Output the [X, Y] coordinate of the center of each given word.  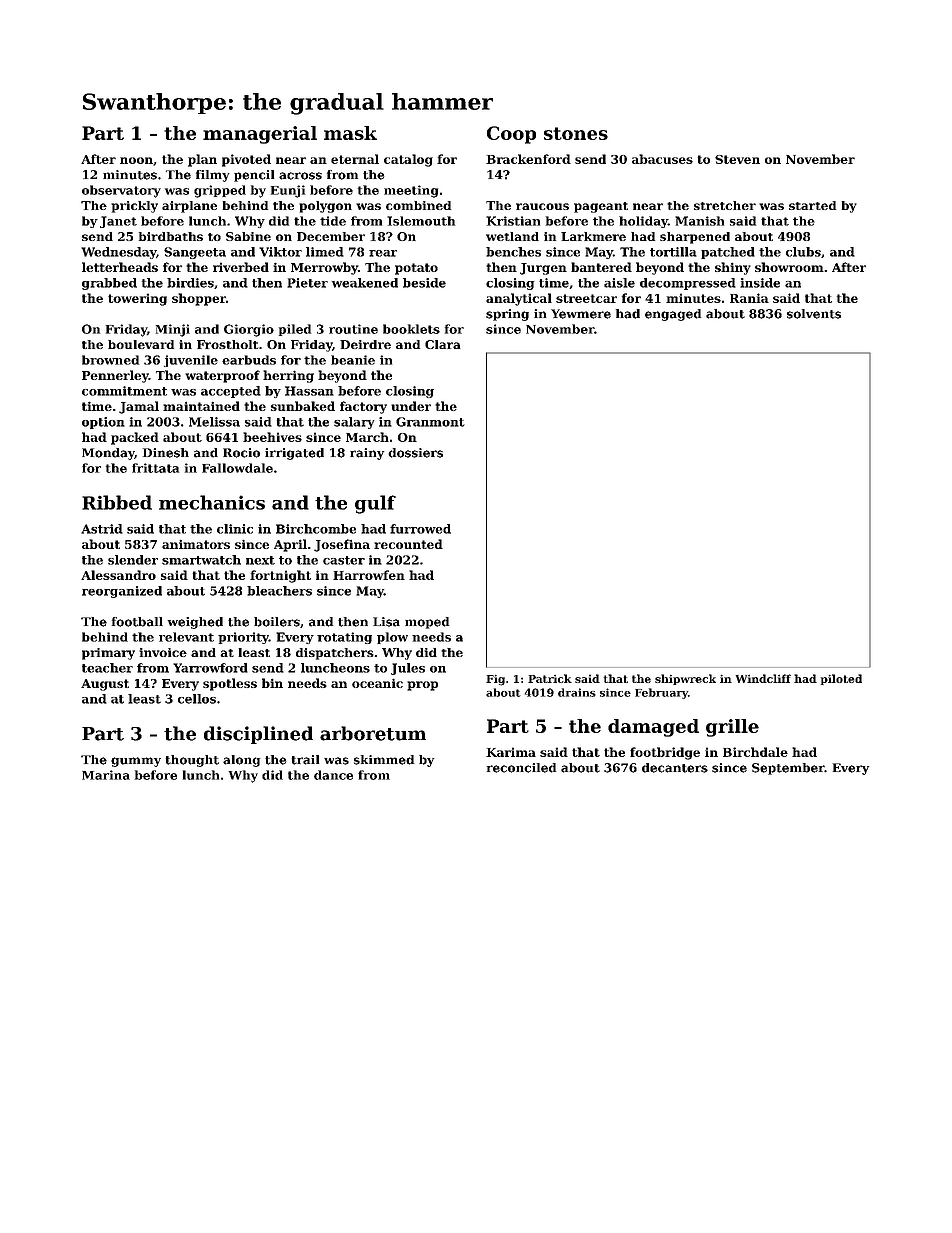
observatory [121, 191]
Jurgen [543, 269]
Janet [118, 222]
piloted [841, 679]
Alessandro [118, 575]
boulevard [141, 344]
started [812, 205]
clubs [803, 252]
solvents [814, 314]
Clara [443, 344]
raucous [542, 206]
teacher [107, 668]
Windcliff [763, 678]
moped [427, 623]
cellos [197, 699]
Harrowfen [369, 575]
